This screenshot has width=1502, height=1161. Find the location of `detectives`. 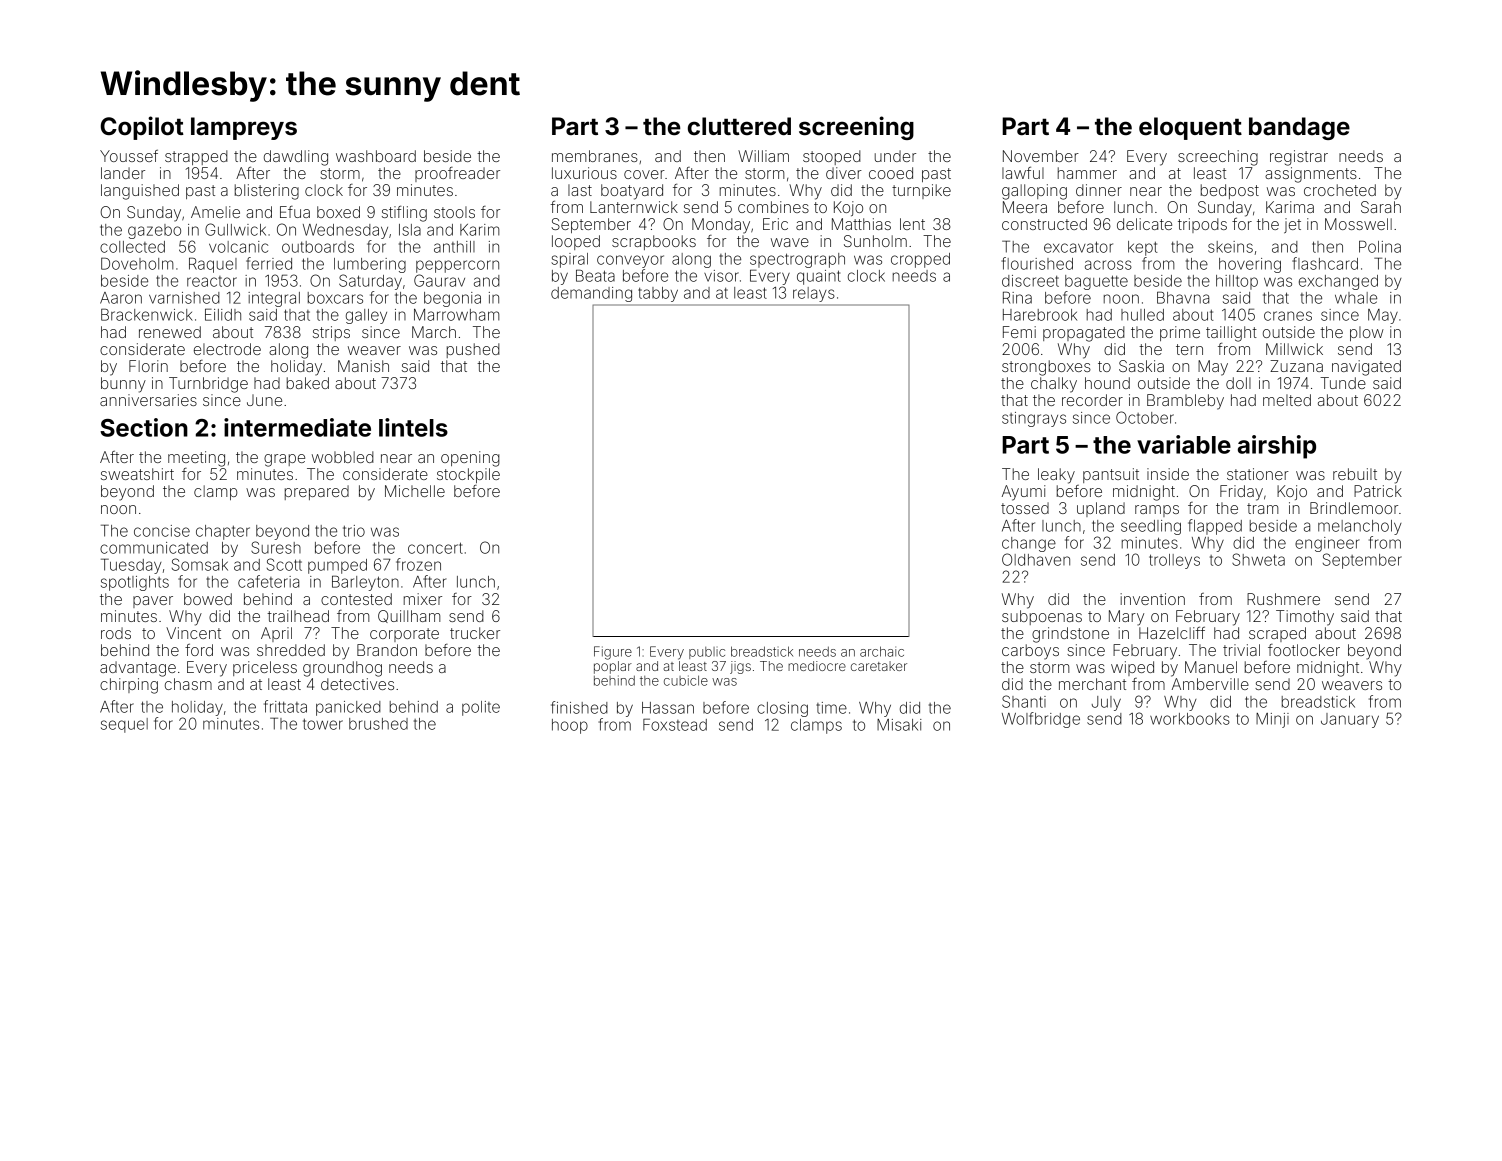

detectives is located at coordinates (357, 684).
